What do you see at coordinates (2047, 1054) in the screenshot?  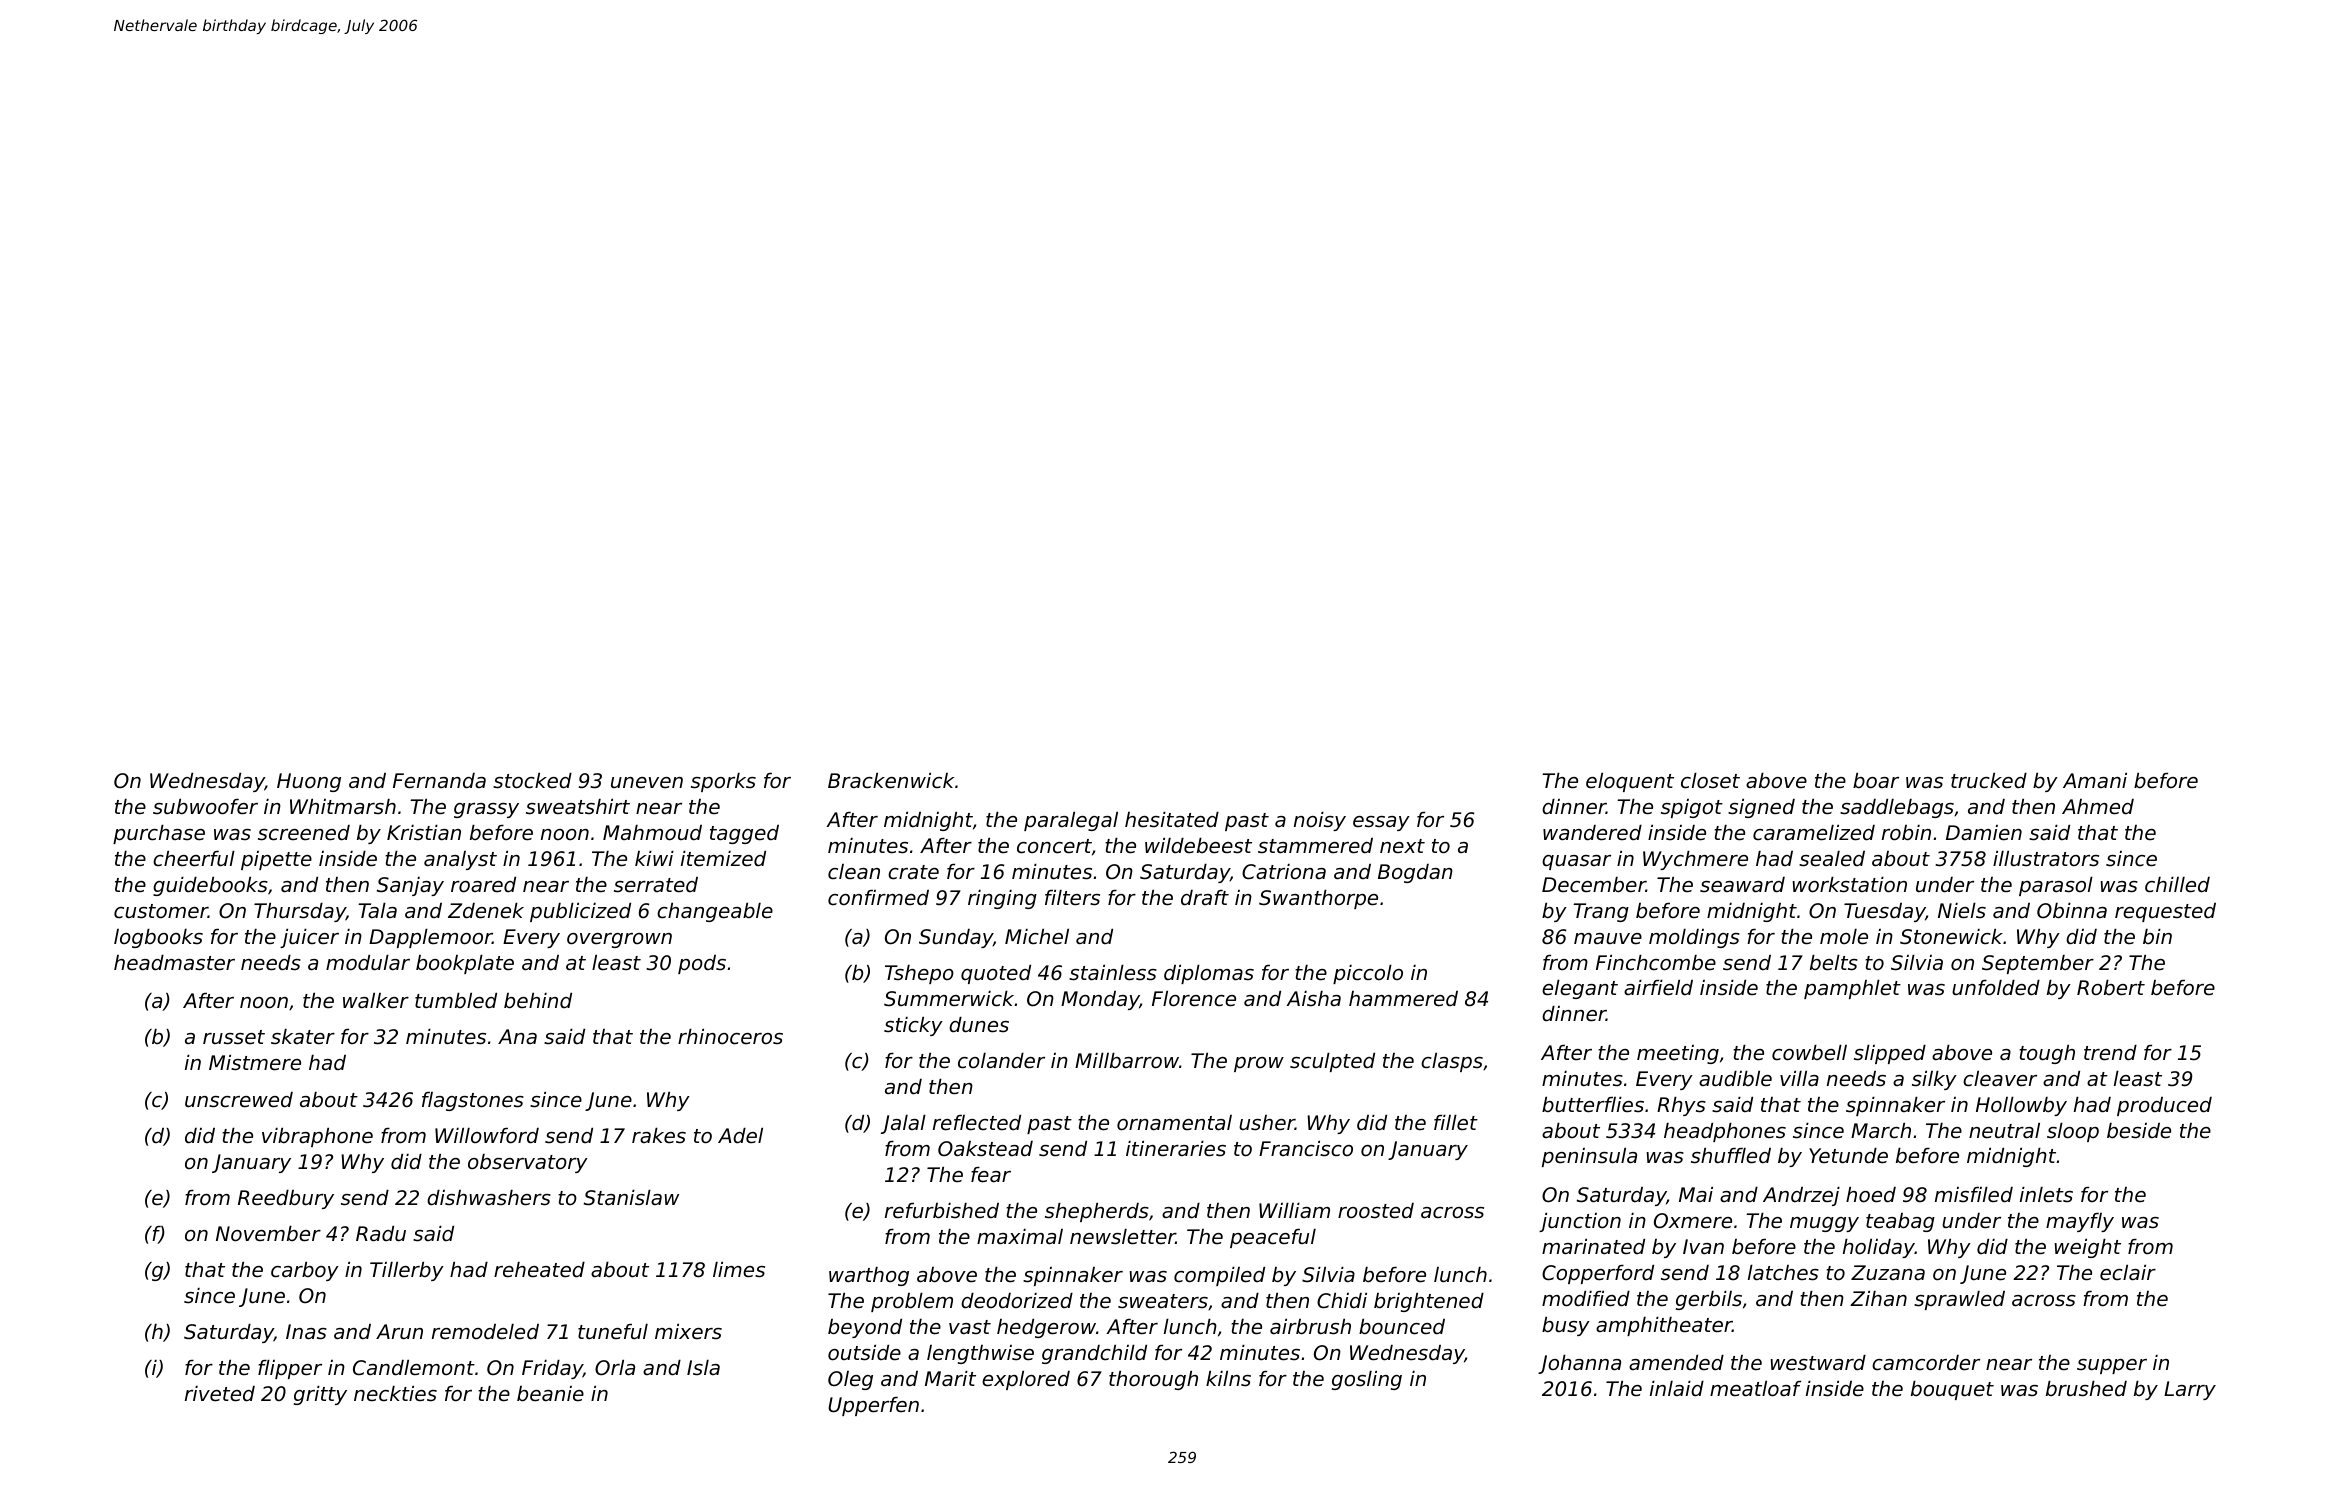 I see `tough` at bounding box center [2047, 1054].
